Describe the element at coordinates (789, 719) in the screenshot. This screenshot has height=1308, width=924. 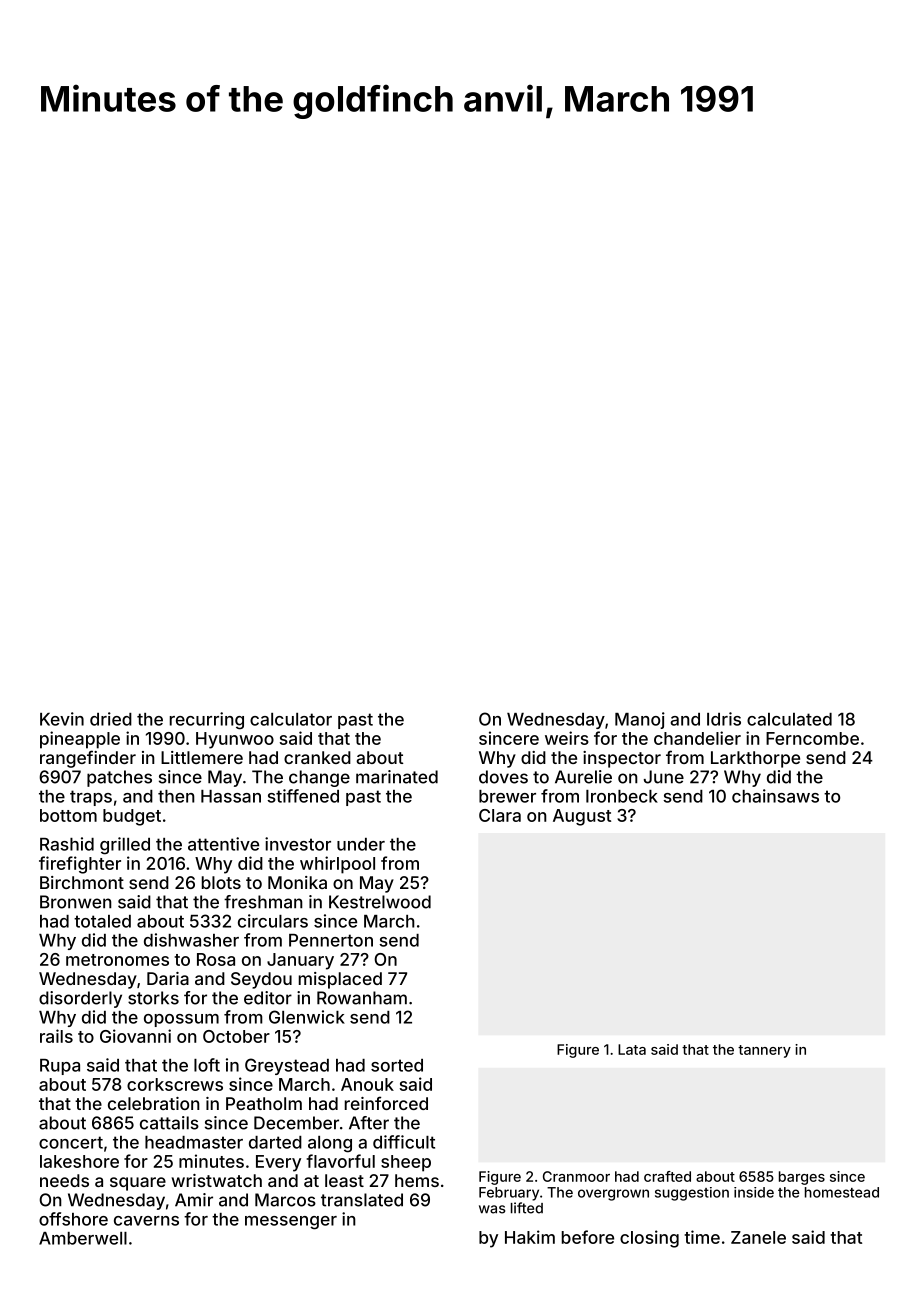
I see `calculated` at that location.
